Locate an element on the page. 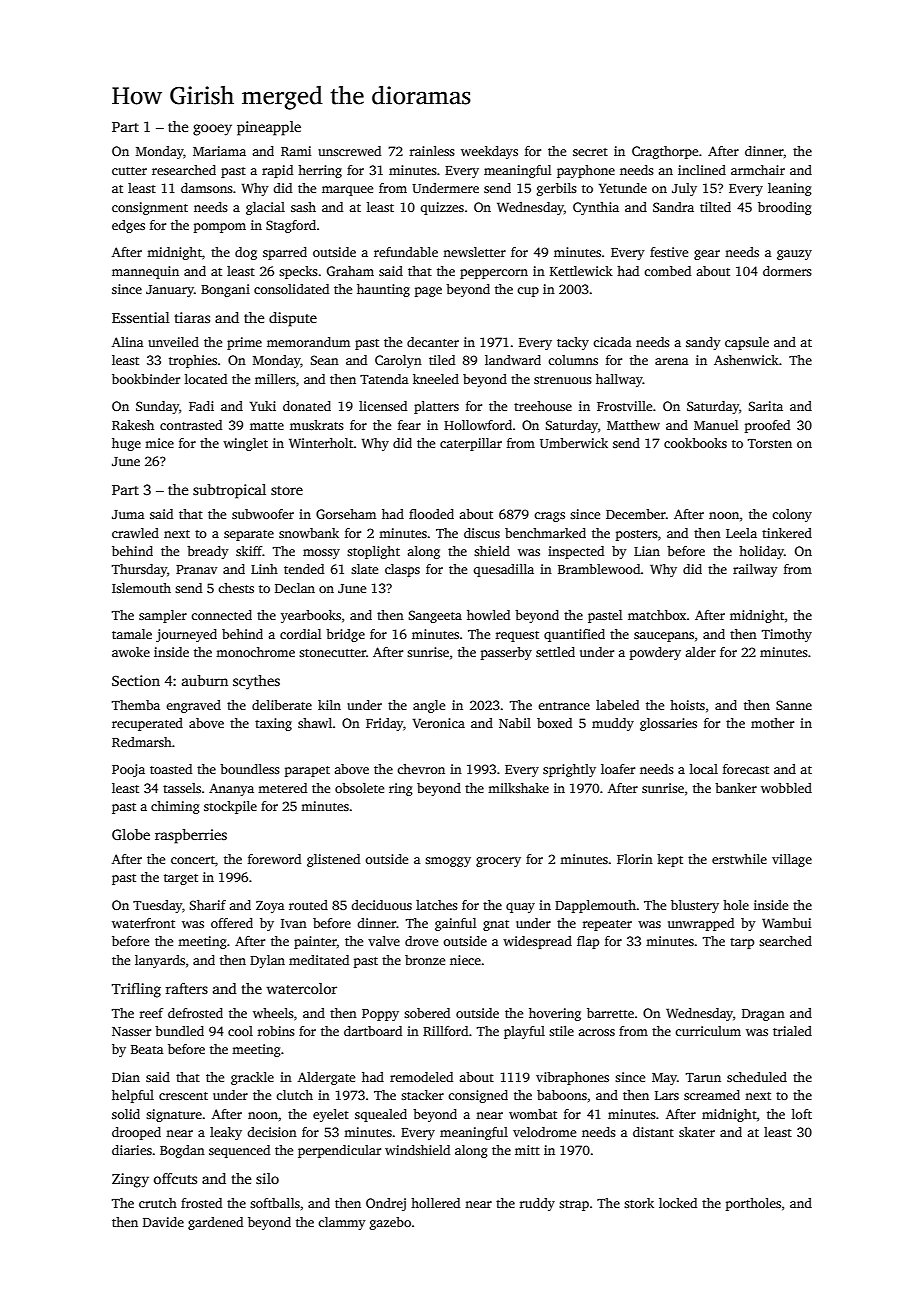  weekdays is located at coordinates (489, 152).
